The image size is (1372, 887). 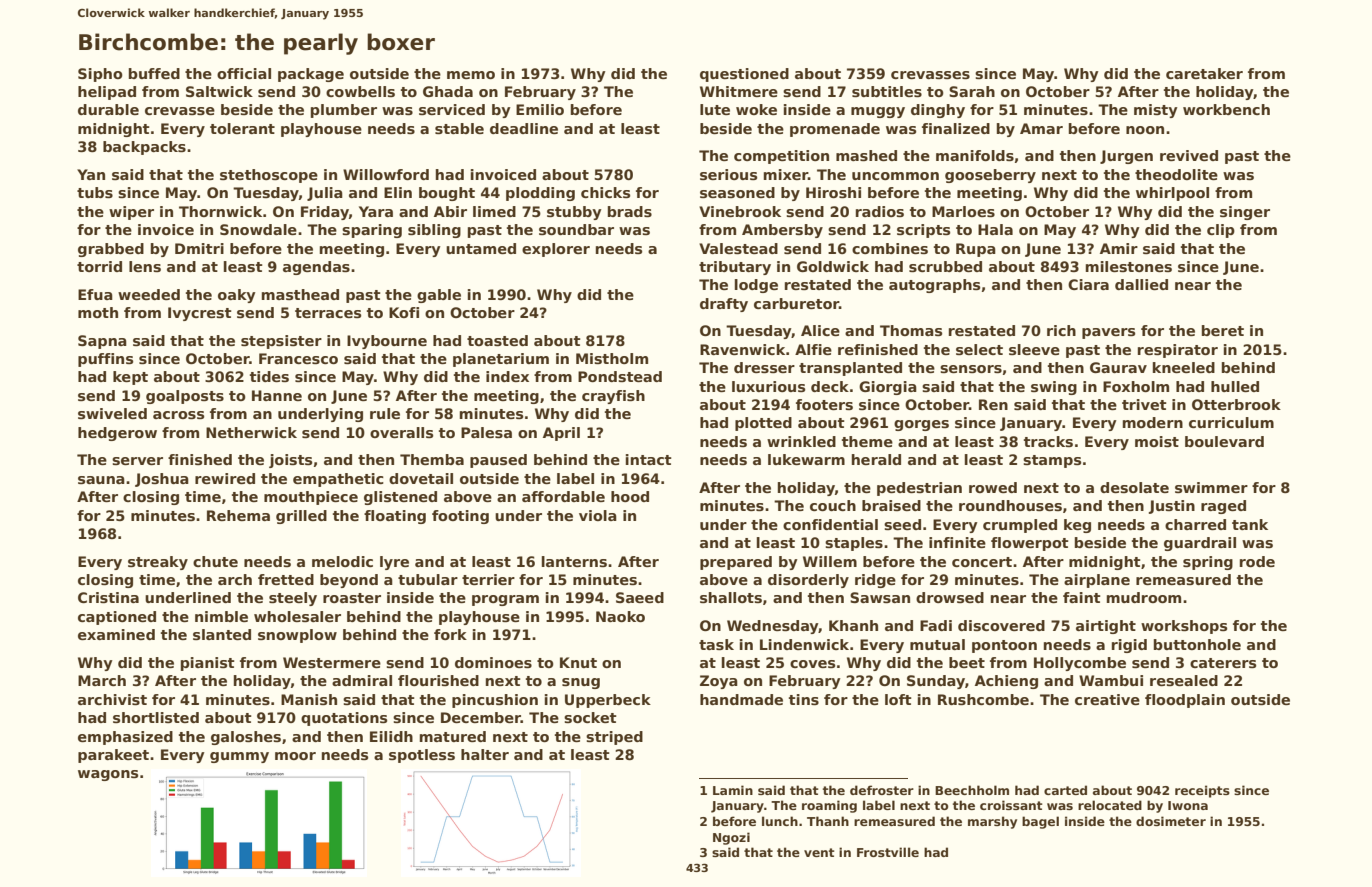 What do you see at coordinates (828, 821) in the screenshot?
I see `Thanh` at bounding box center [828, 821].
